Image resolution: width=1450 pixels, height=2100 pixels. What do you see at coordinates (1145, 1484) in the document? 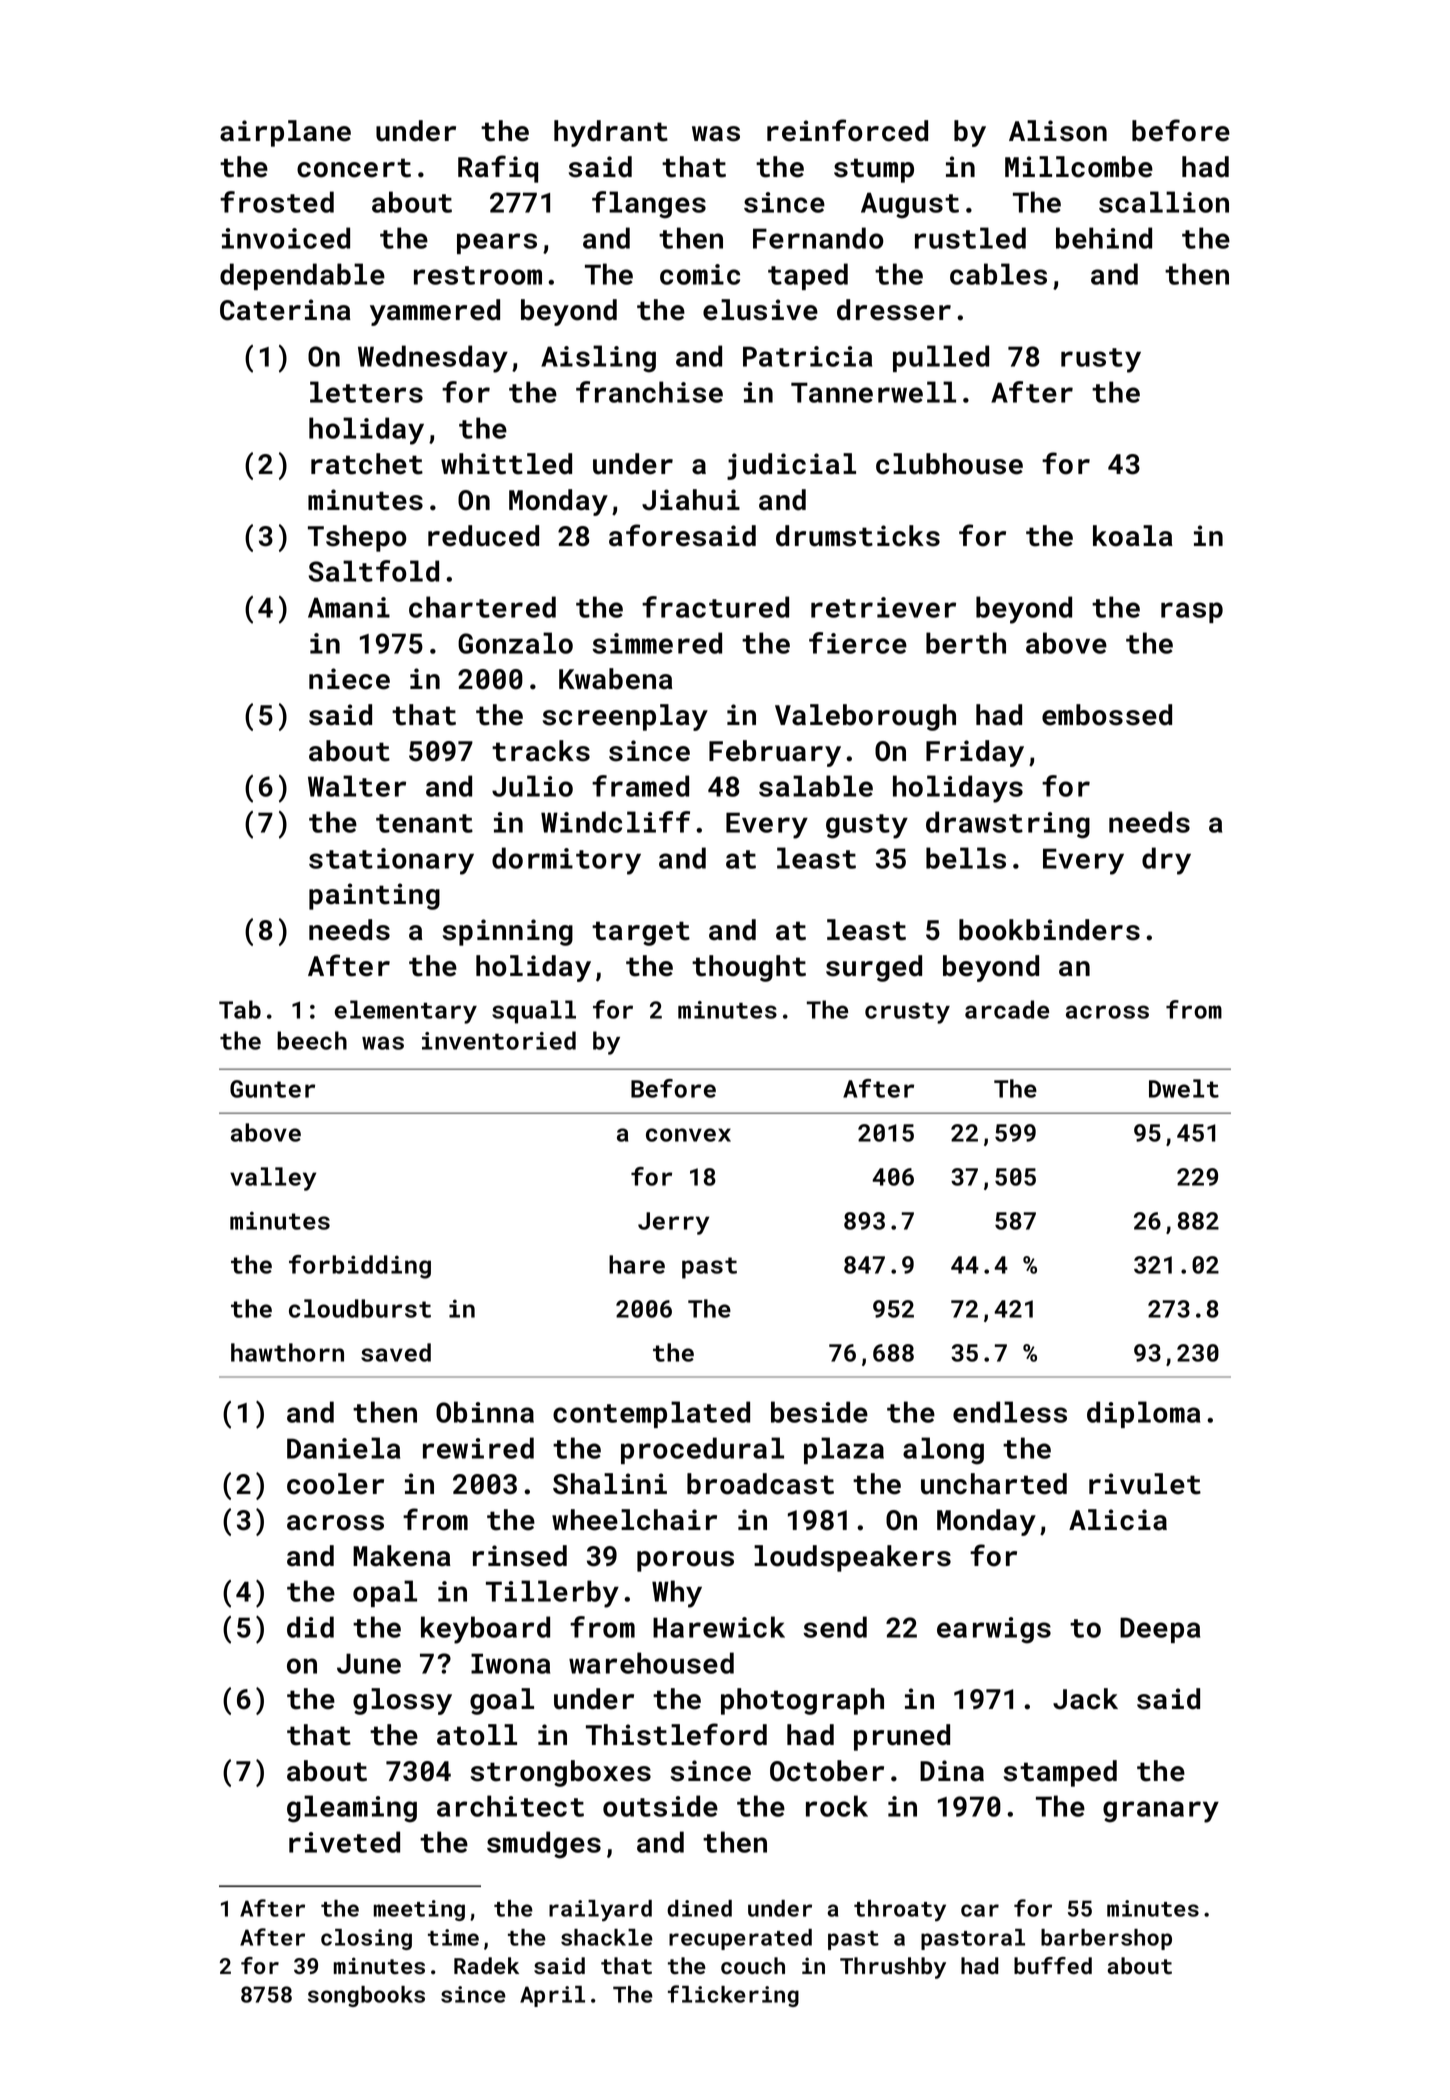
I see `rivulet` at bounding box center [1145, 1484].
